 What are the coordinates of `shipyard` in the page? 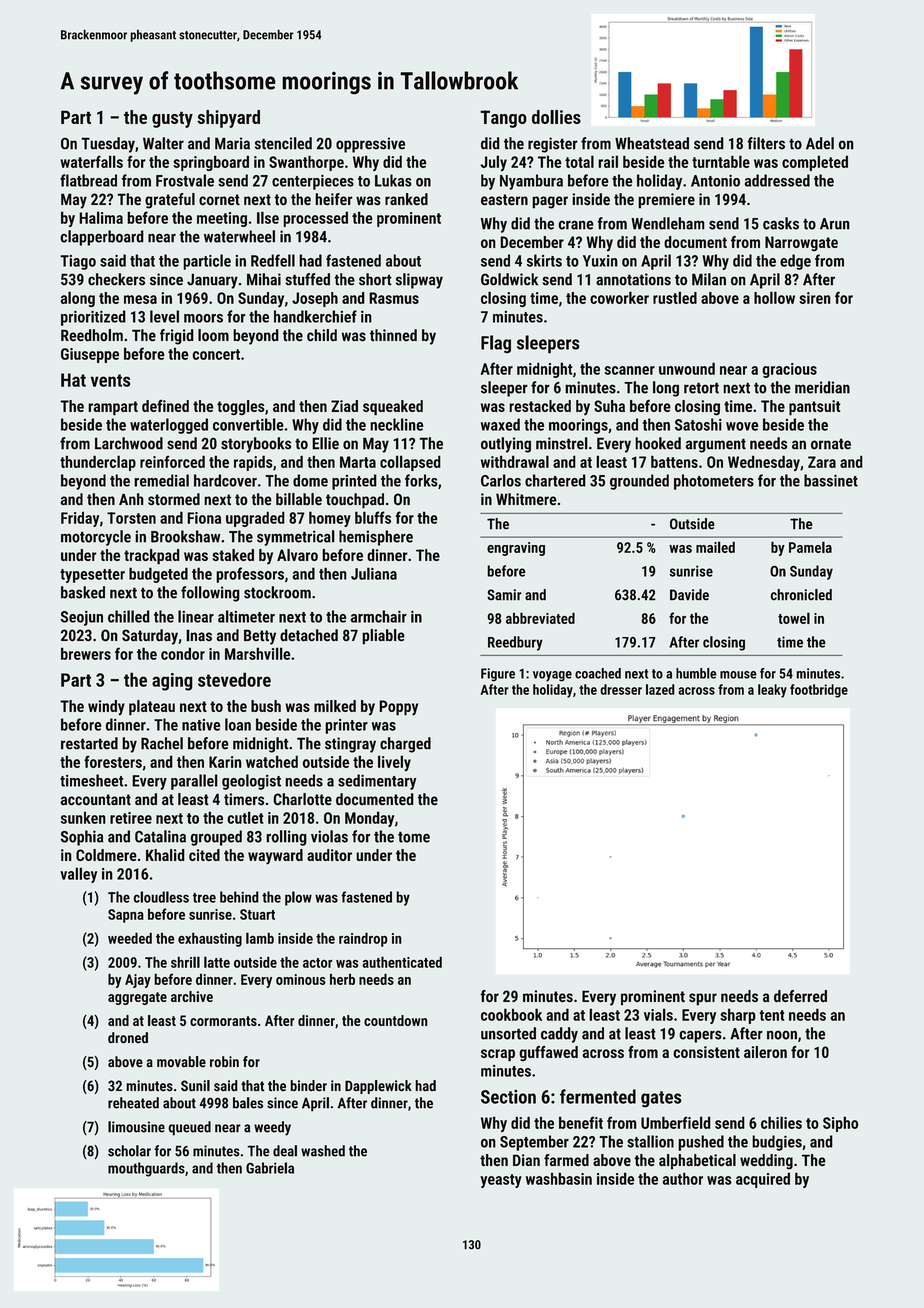 It's located at (228, 119).
